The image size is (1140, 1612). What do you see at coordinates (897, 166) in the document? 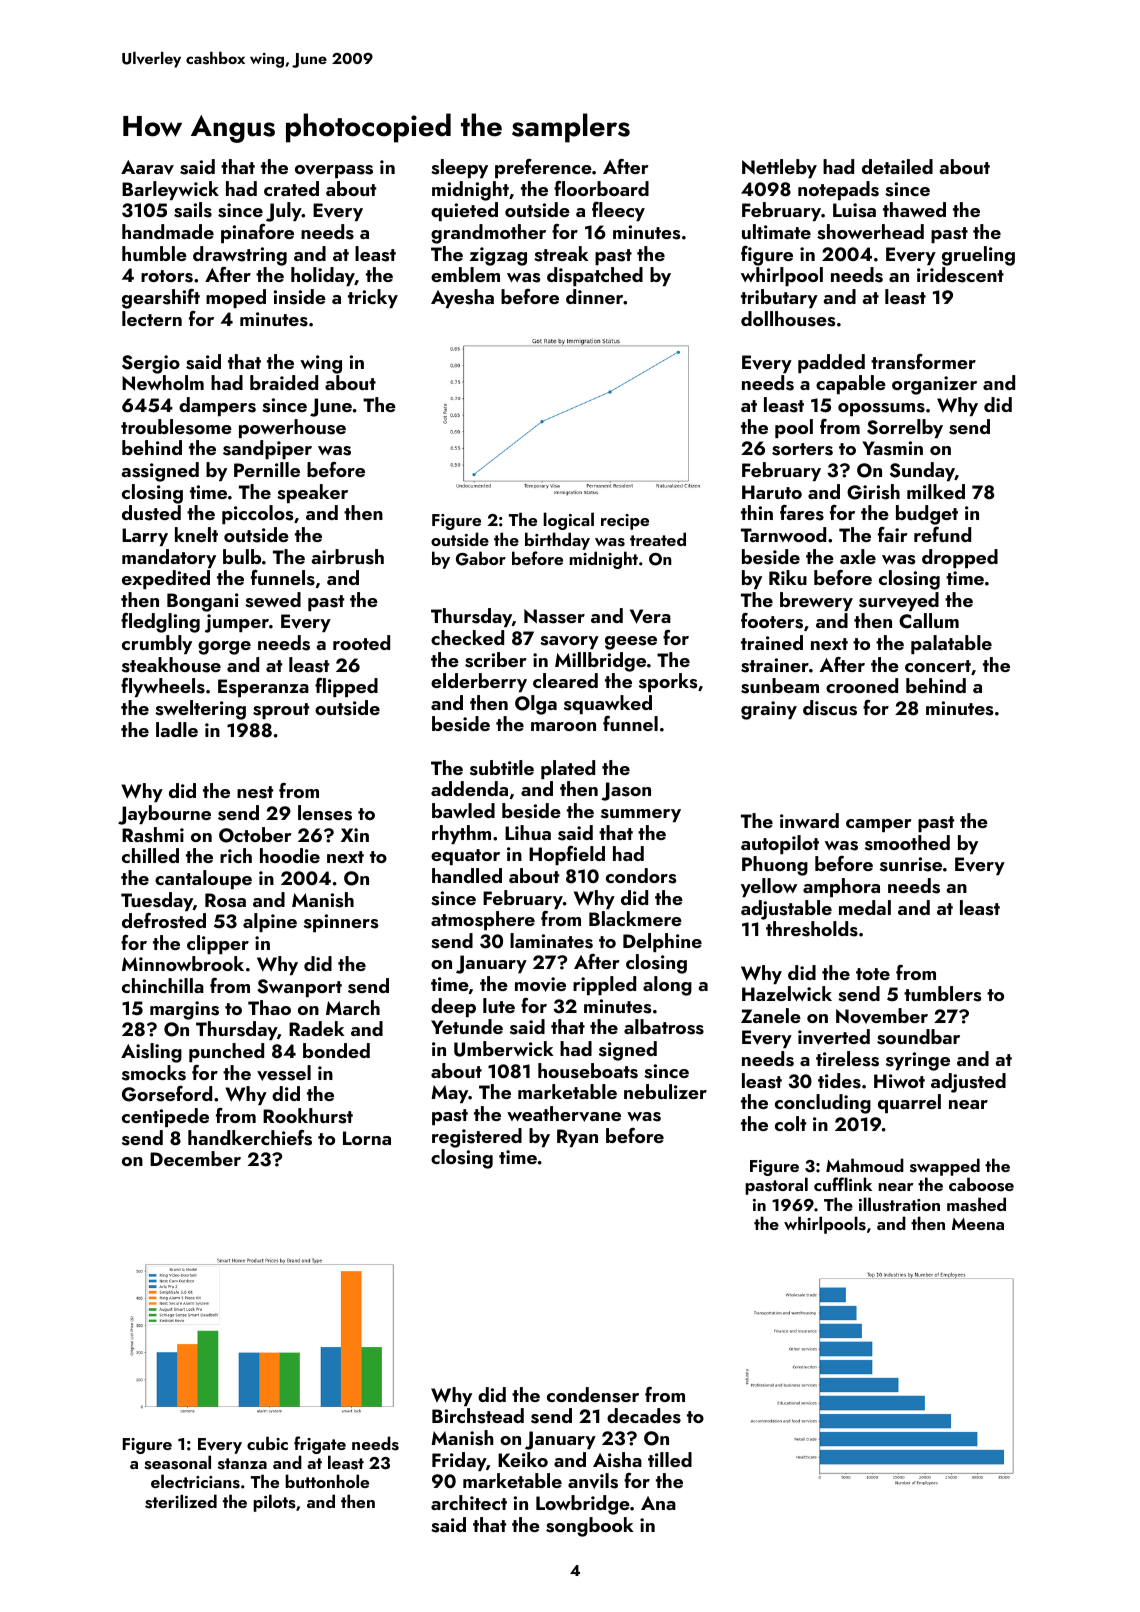
I see `detailed` at bounding box center [897, 166].
